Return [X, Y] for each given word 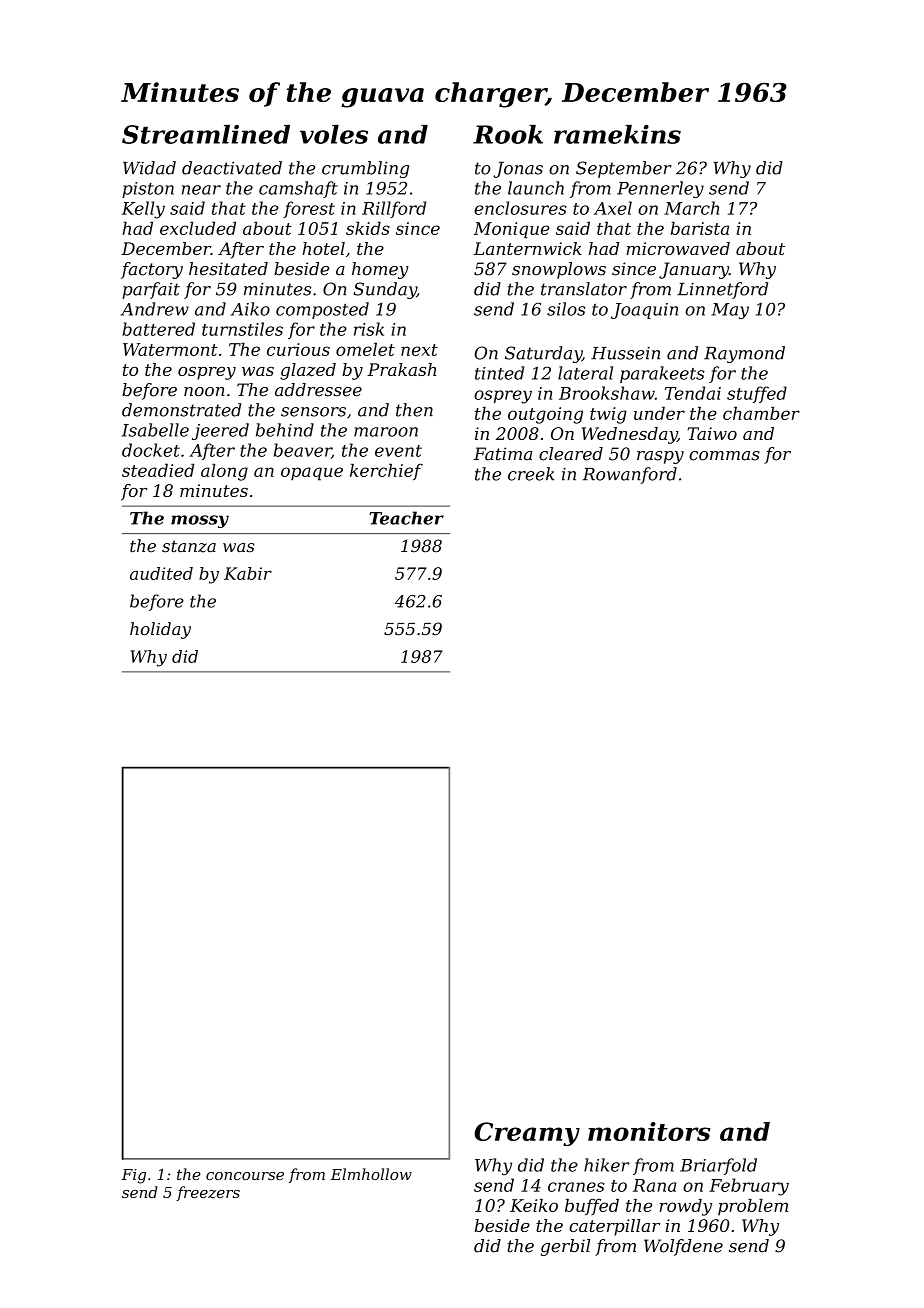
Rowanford [630, 475]
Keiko [534, 1205]
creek [531, 474]
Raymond [744, 354]
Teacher [406, 518]
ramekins [617, 134]
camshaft [298, 189]
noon [204, 392]
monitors [649, 1131]
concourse [245, 1176]
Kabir [248, 573]
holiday [160, 630]
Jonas [518, 170]
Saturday [543, 354]
